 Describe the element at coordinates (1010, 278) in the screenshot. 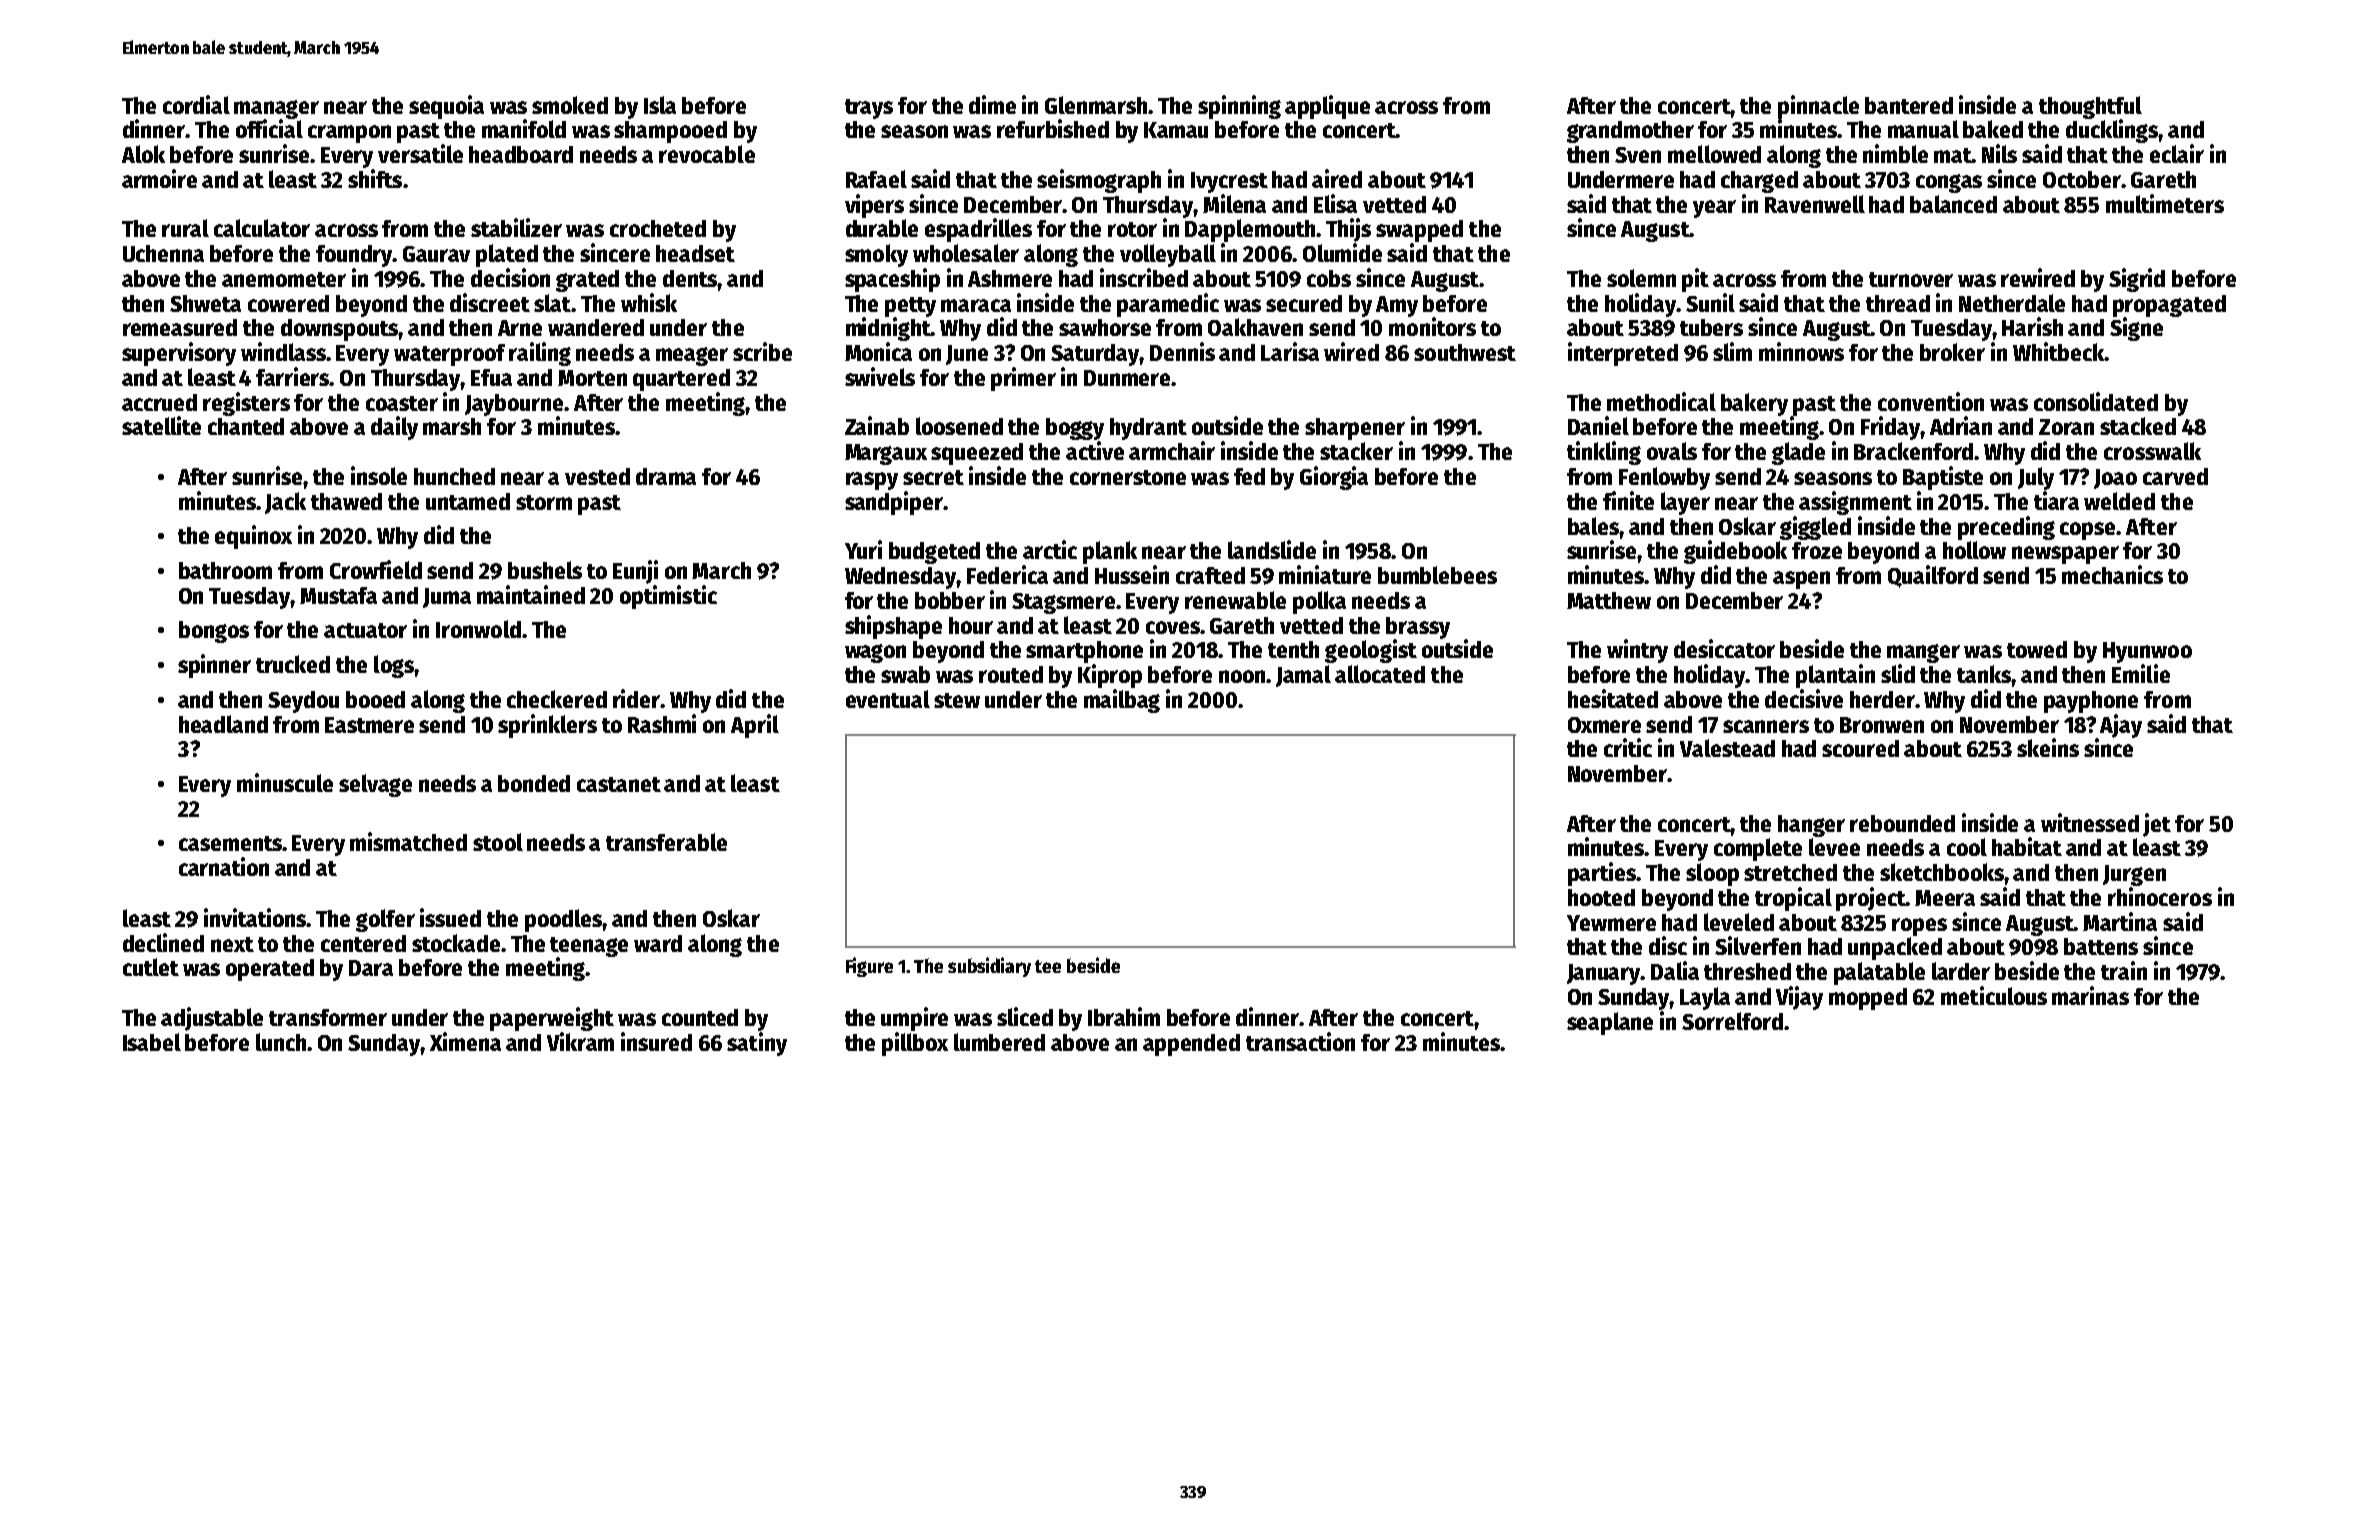

I see `Ashmere` at that location.
